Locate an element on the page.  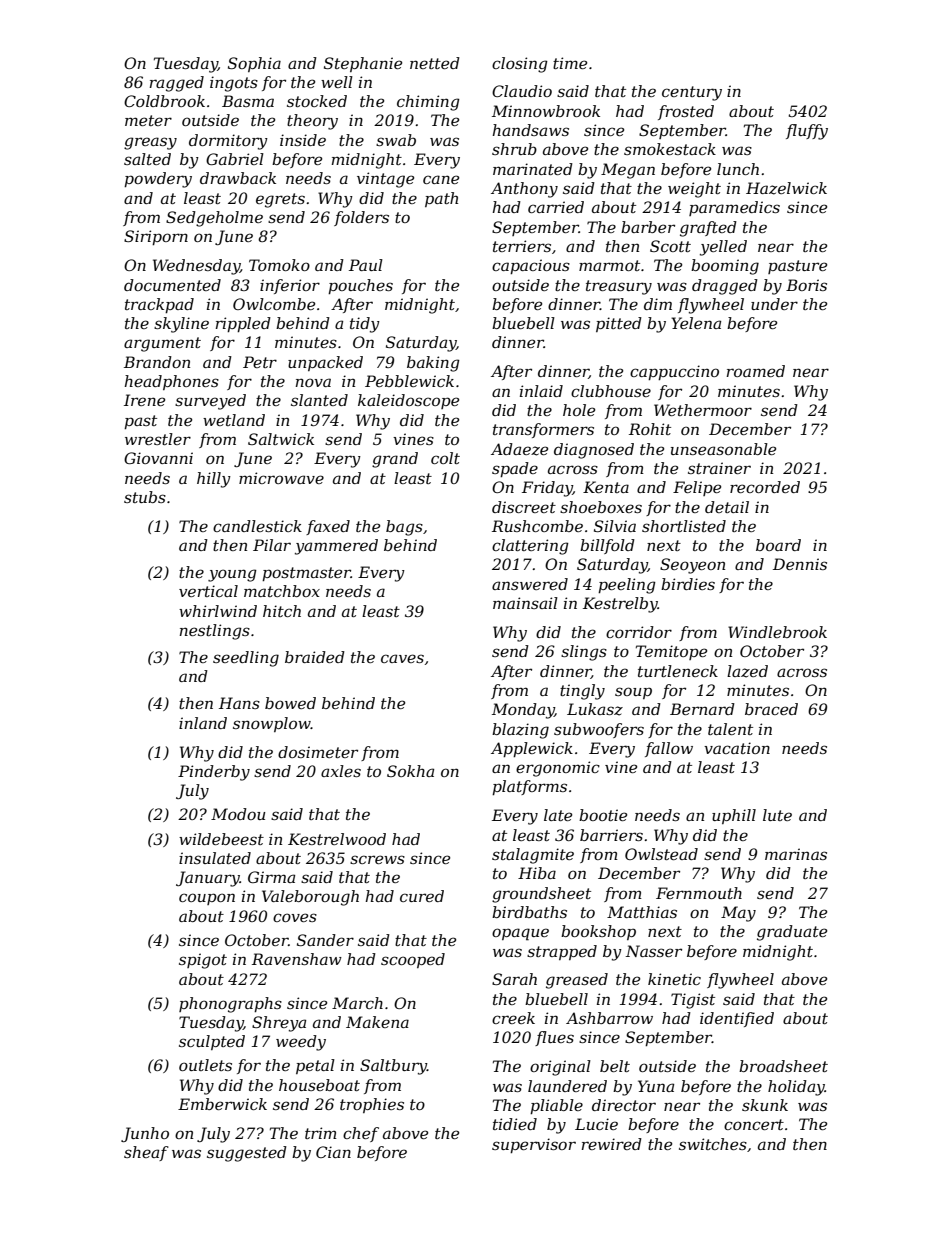
trophies is located at coordinates (372, 1105).
